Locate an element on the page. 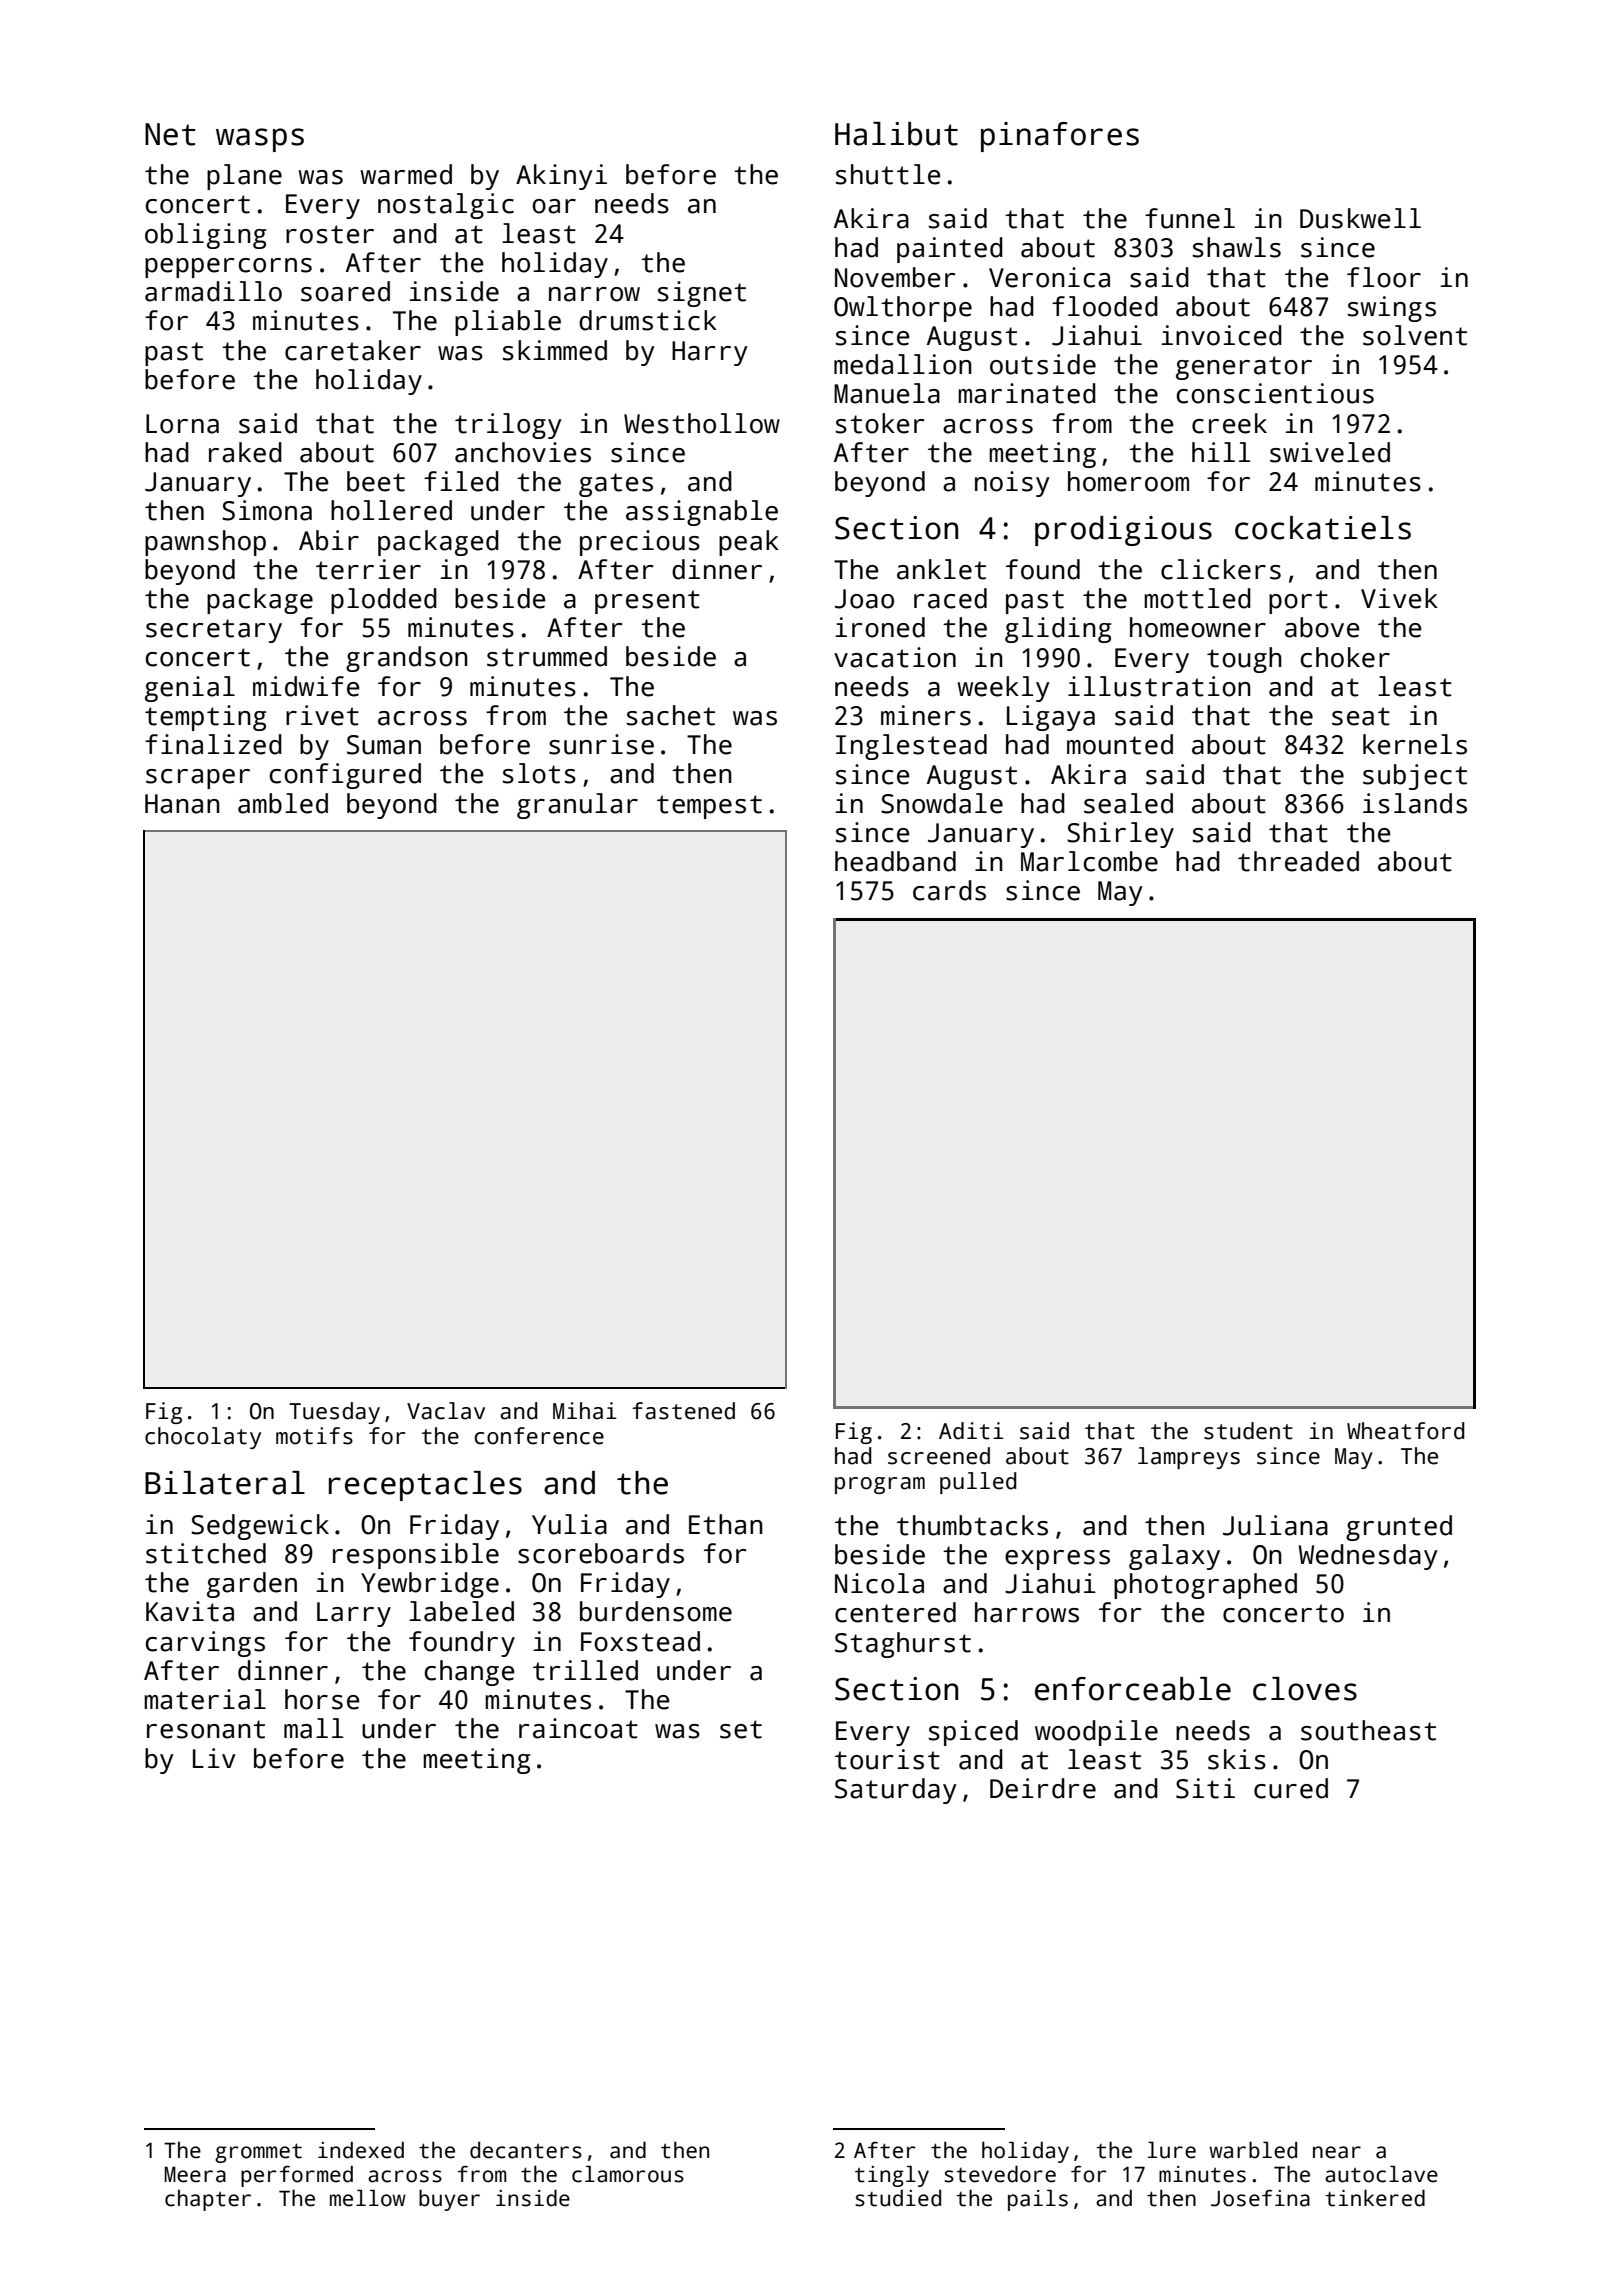 The width and height of the page is (1620, 2292). chapter is located at coordinates (208, 2200).
